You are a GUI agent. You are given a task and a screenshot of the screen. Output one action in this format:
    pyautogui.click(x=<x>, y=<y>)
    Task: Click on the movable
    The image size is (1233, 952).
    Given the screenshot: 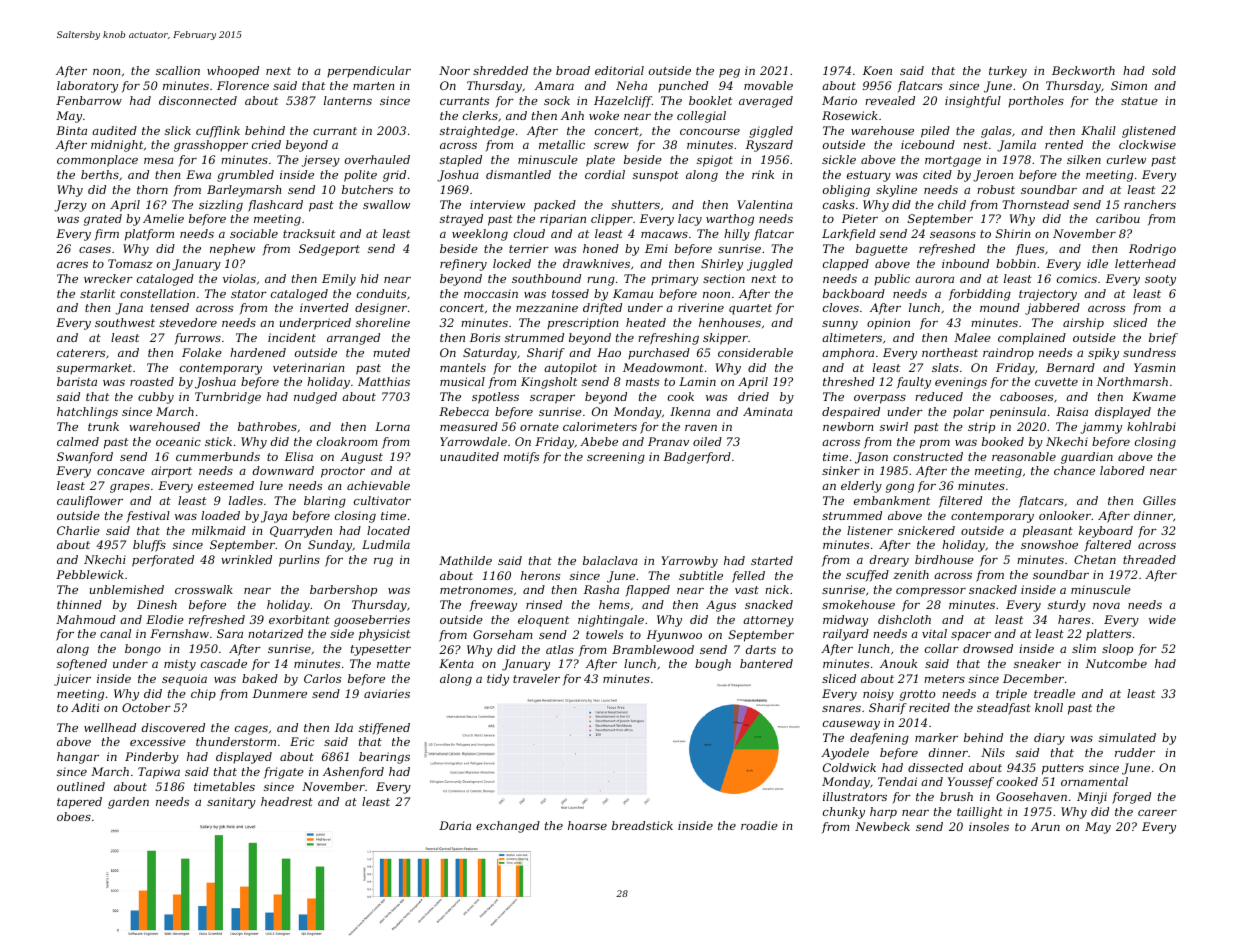 What is the action you would take?
    pyautogui.click(x=768, y=85)
